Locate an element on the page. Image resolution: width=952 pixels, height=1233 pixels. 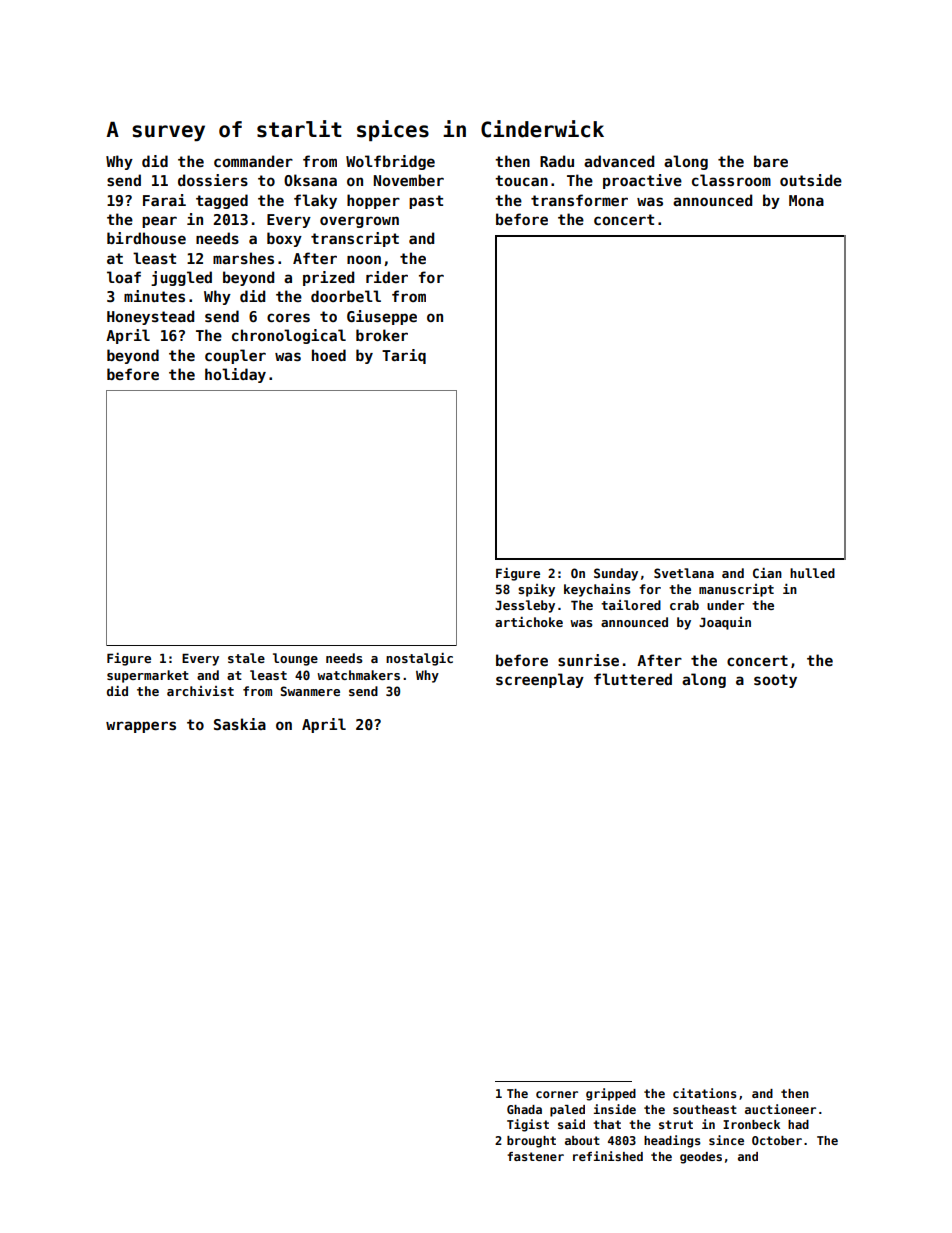
wrappers is located at coordinates (141, 727).
